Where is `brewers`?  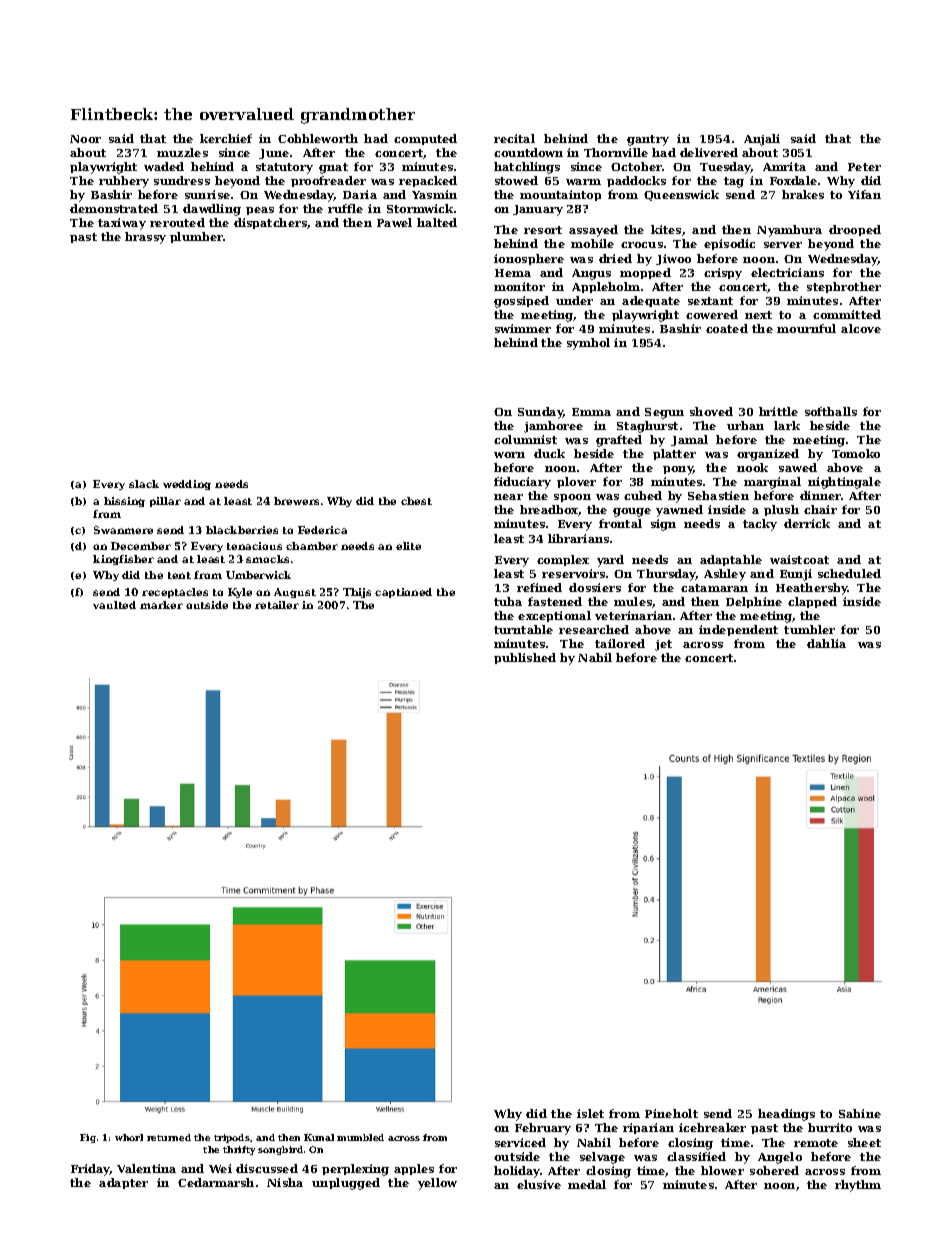 brewers is located at coordinates (296, 501).
